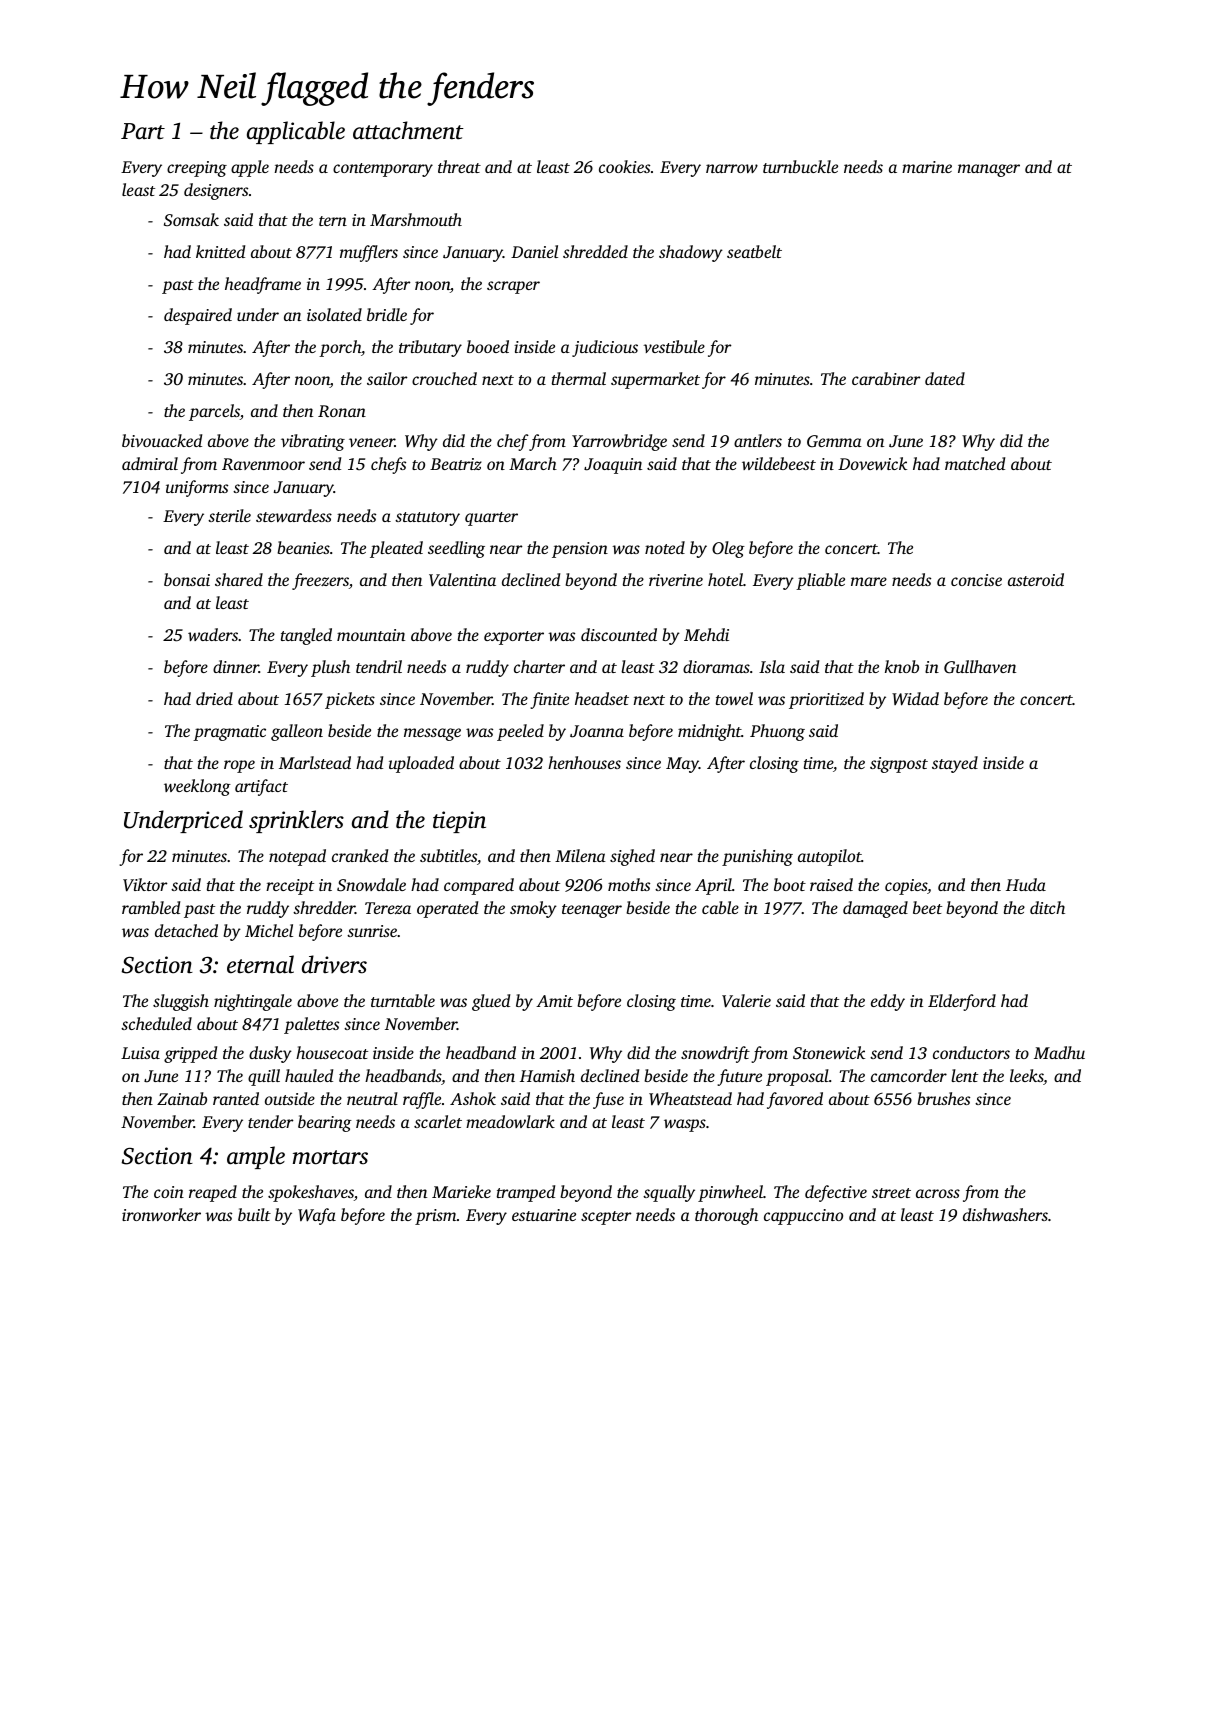  I want to click on scarlet, so click(438, 1121).
